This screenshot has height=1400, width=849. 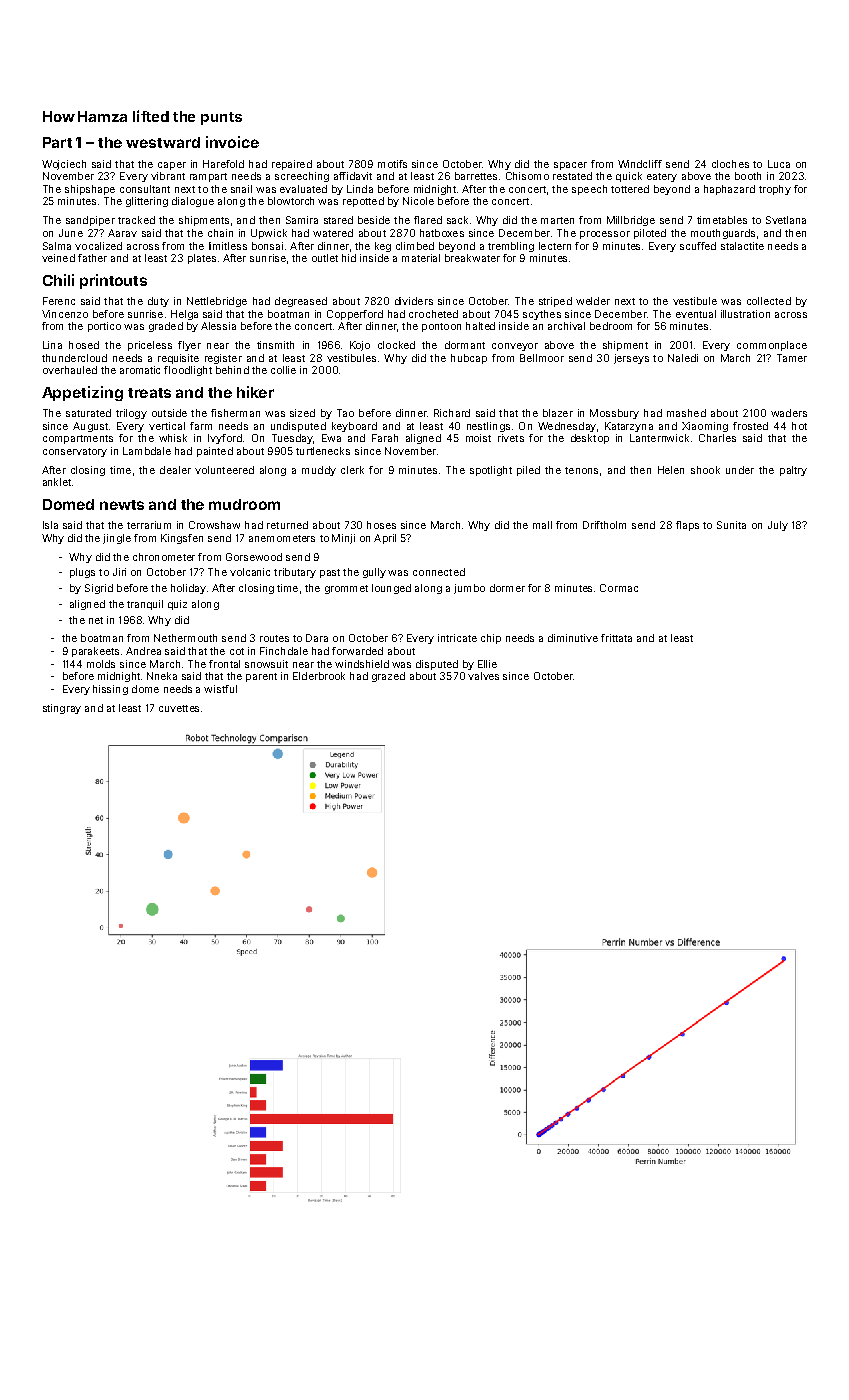 What do you see at coordinates (542, 315) in the screenshot?
I see `scythes` at bounding box center [542, 315].
